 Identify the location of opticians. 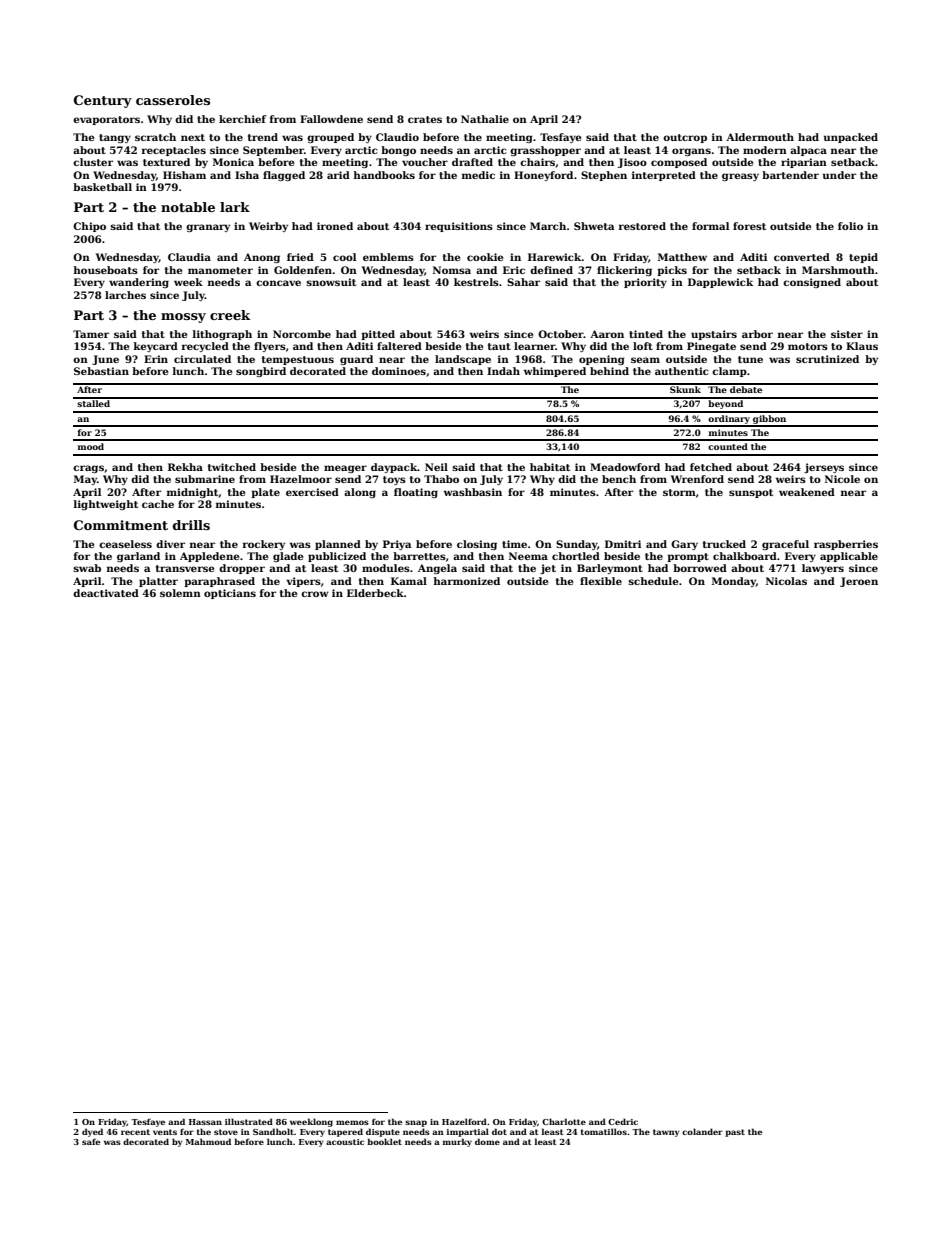
(230, 594).
